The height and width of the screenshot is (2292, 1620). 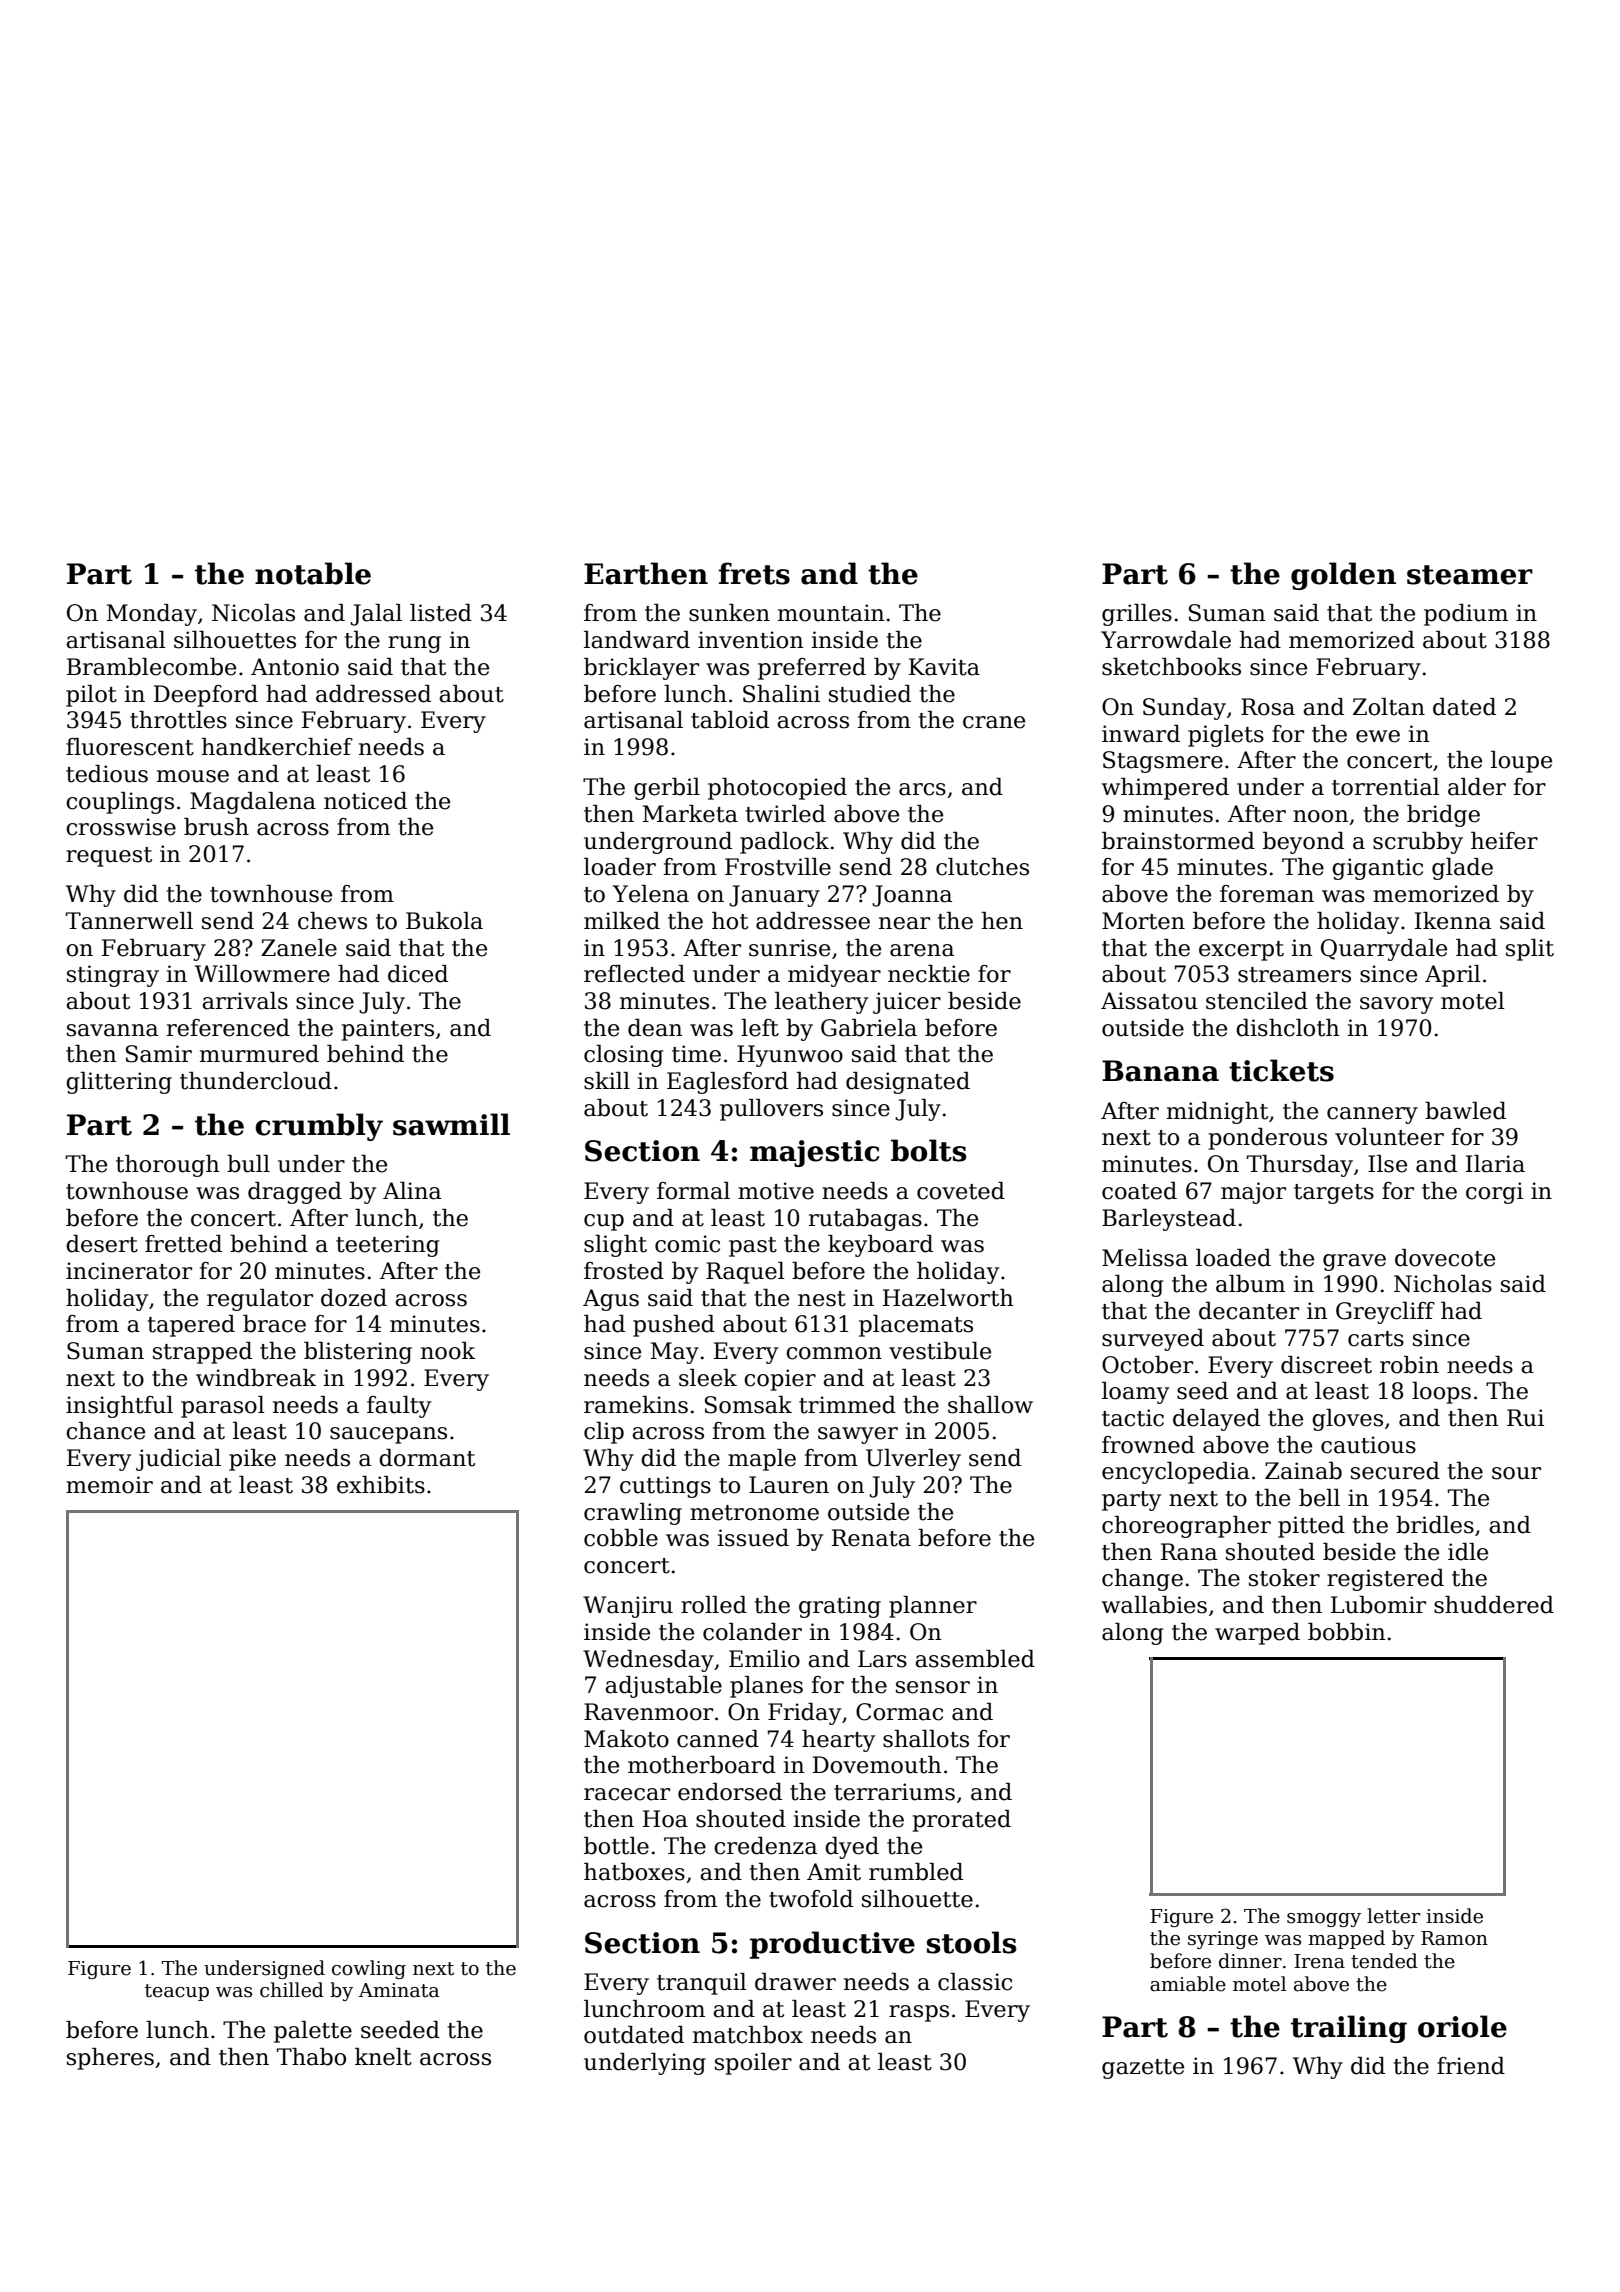 I want to click on Nicholas, so click(x=1443, y=1284).
